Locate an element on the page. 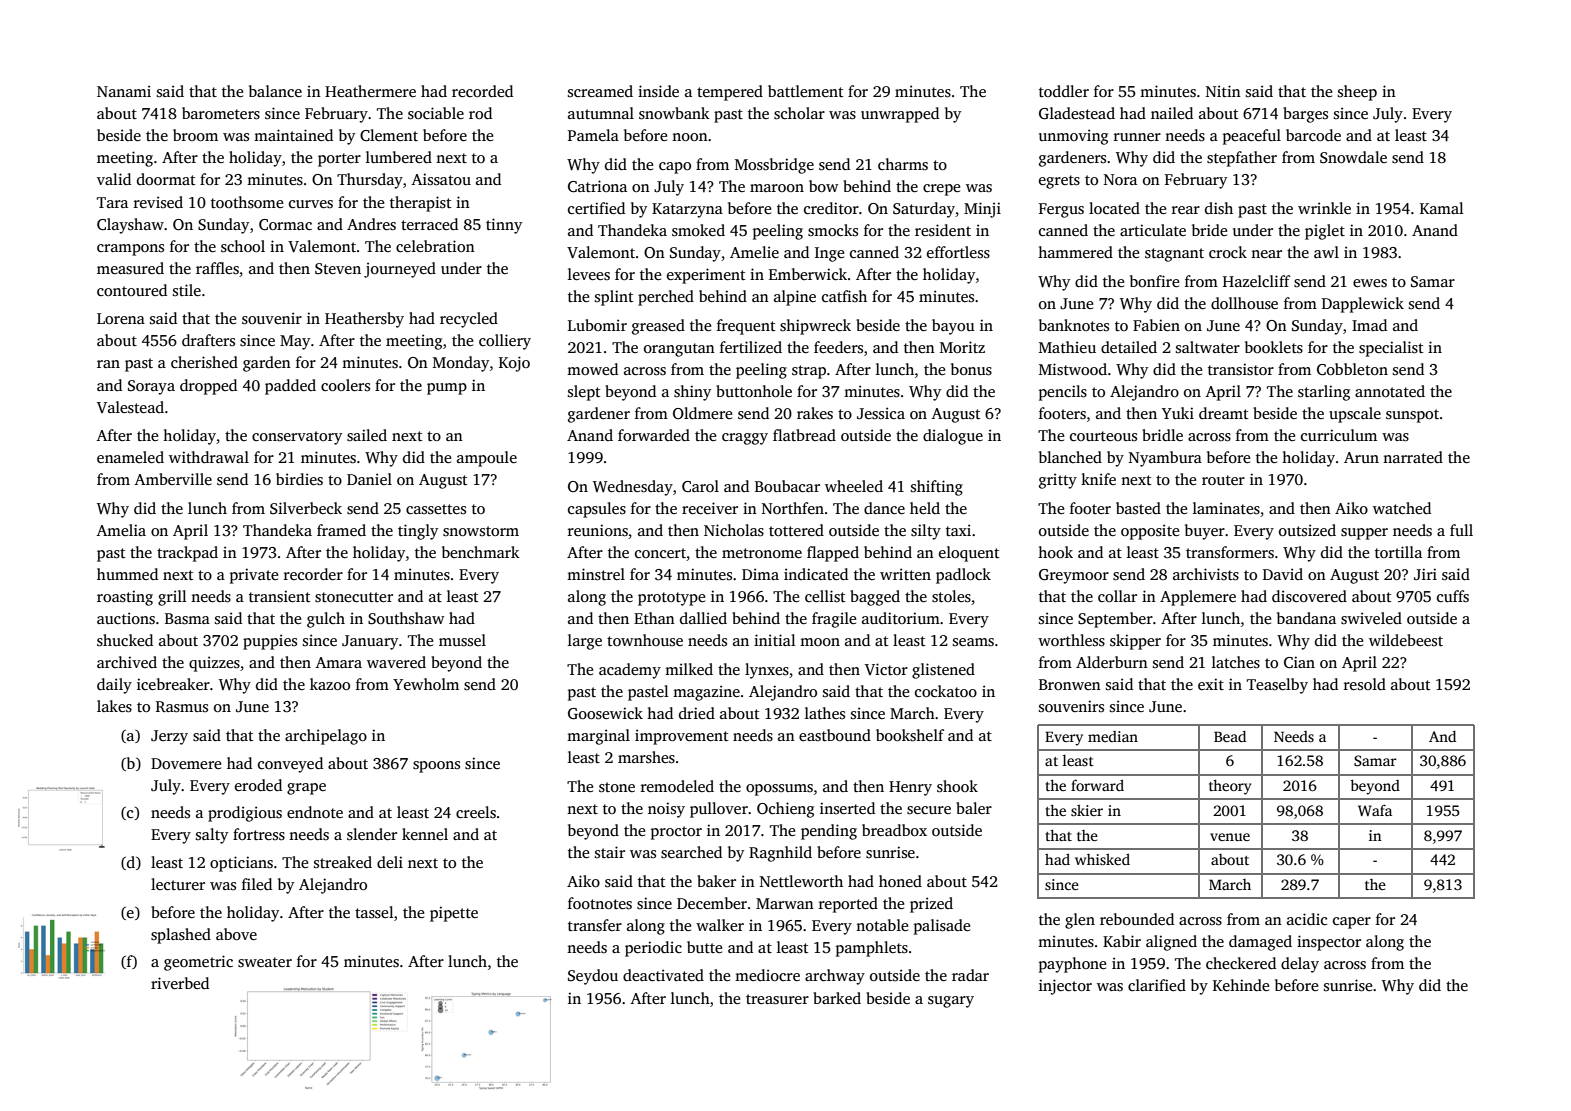  curriculum is located at coordinates (1339, 435).
